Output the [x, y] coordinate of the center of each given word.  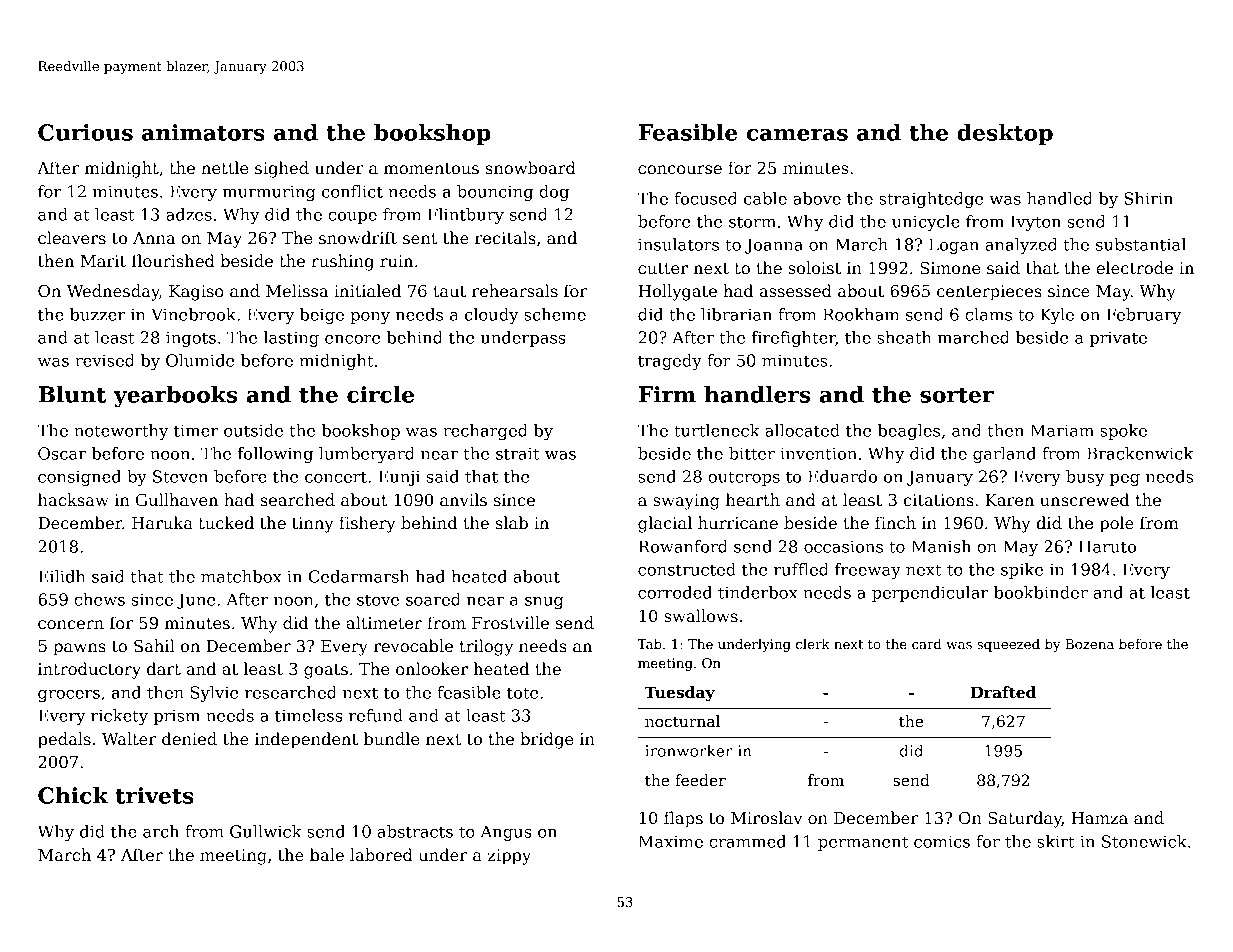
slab [511, 523]
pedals [64, 740]
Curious [85, 132]
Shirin [1148, 198]
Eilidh [62, 576]
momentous [431, 169]
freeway [868, 571]
